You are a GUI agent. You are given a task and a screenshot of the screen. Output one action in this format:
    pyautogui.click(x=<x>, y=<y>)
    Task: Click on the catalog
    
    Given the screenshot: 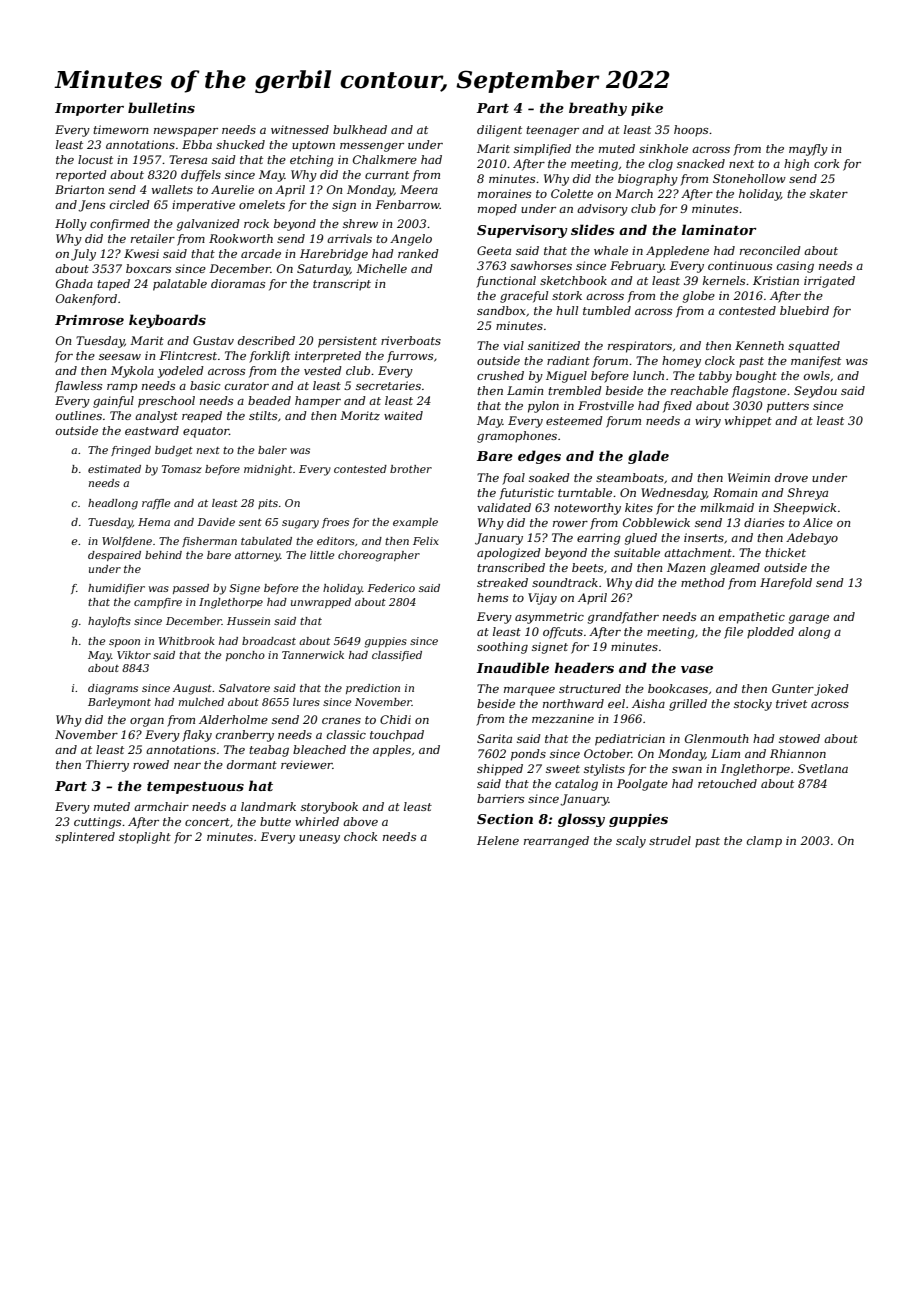 What is the action you would take?
    pyautogui.click(x=576, y=785)
